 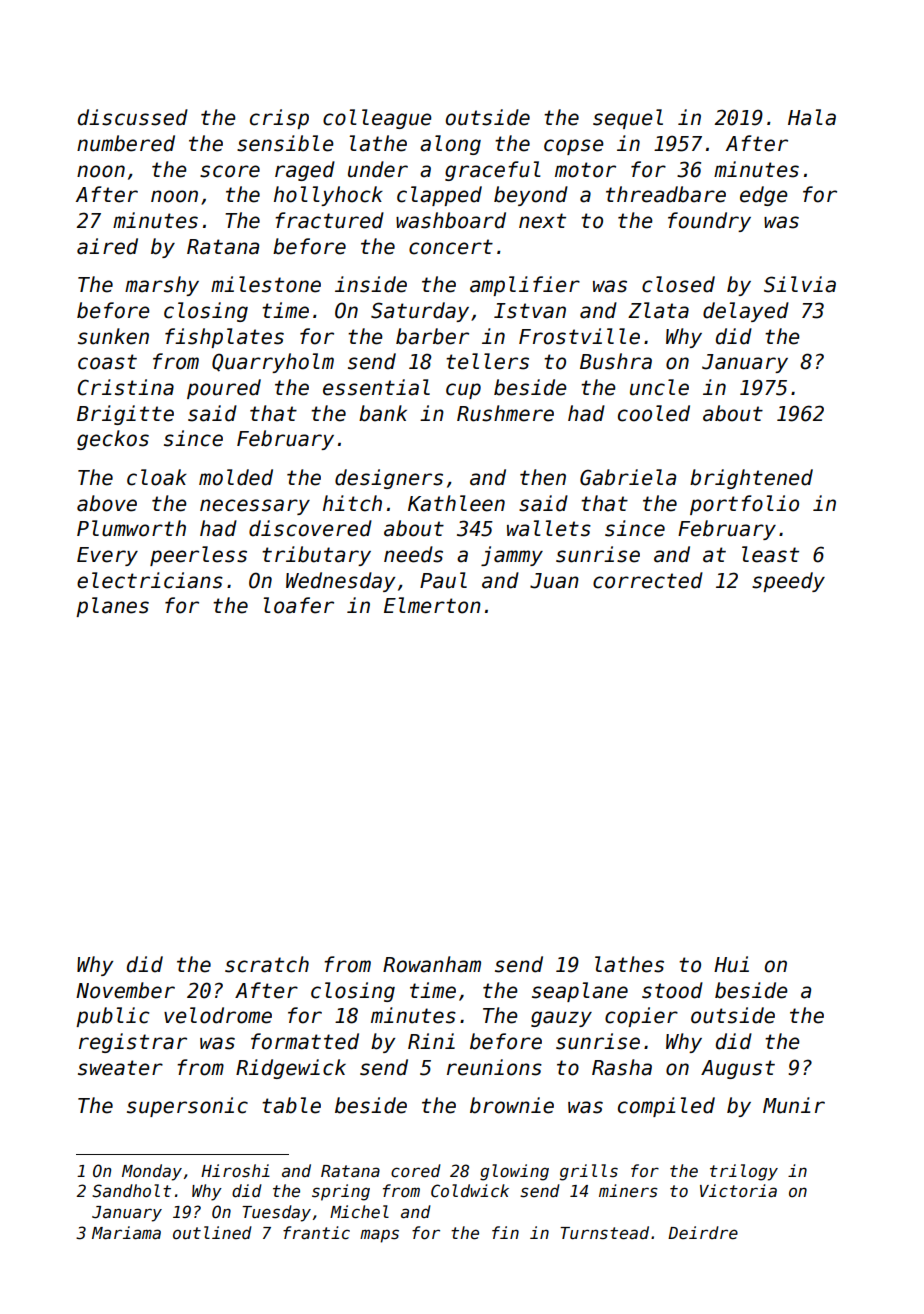 What do you see at coordinates (703, 1233) in the document?
I see `Deirdre` at bounding box center [703, 1233].
